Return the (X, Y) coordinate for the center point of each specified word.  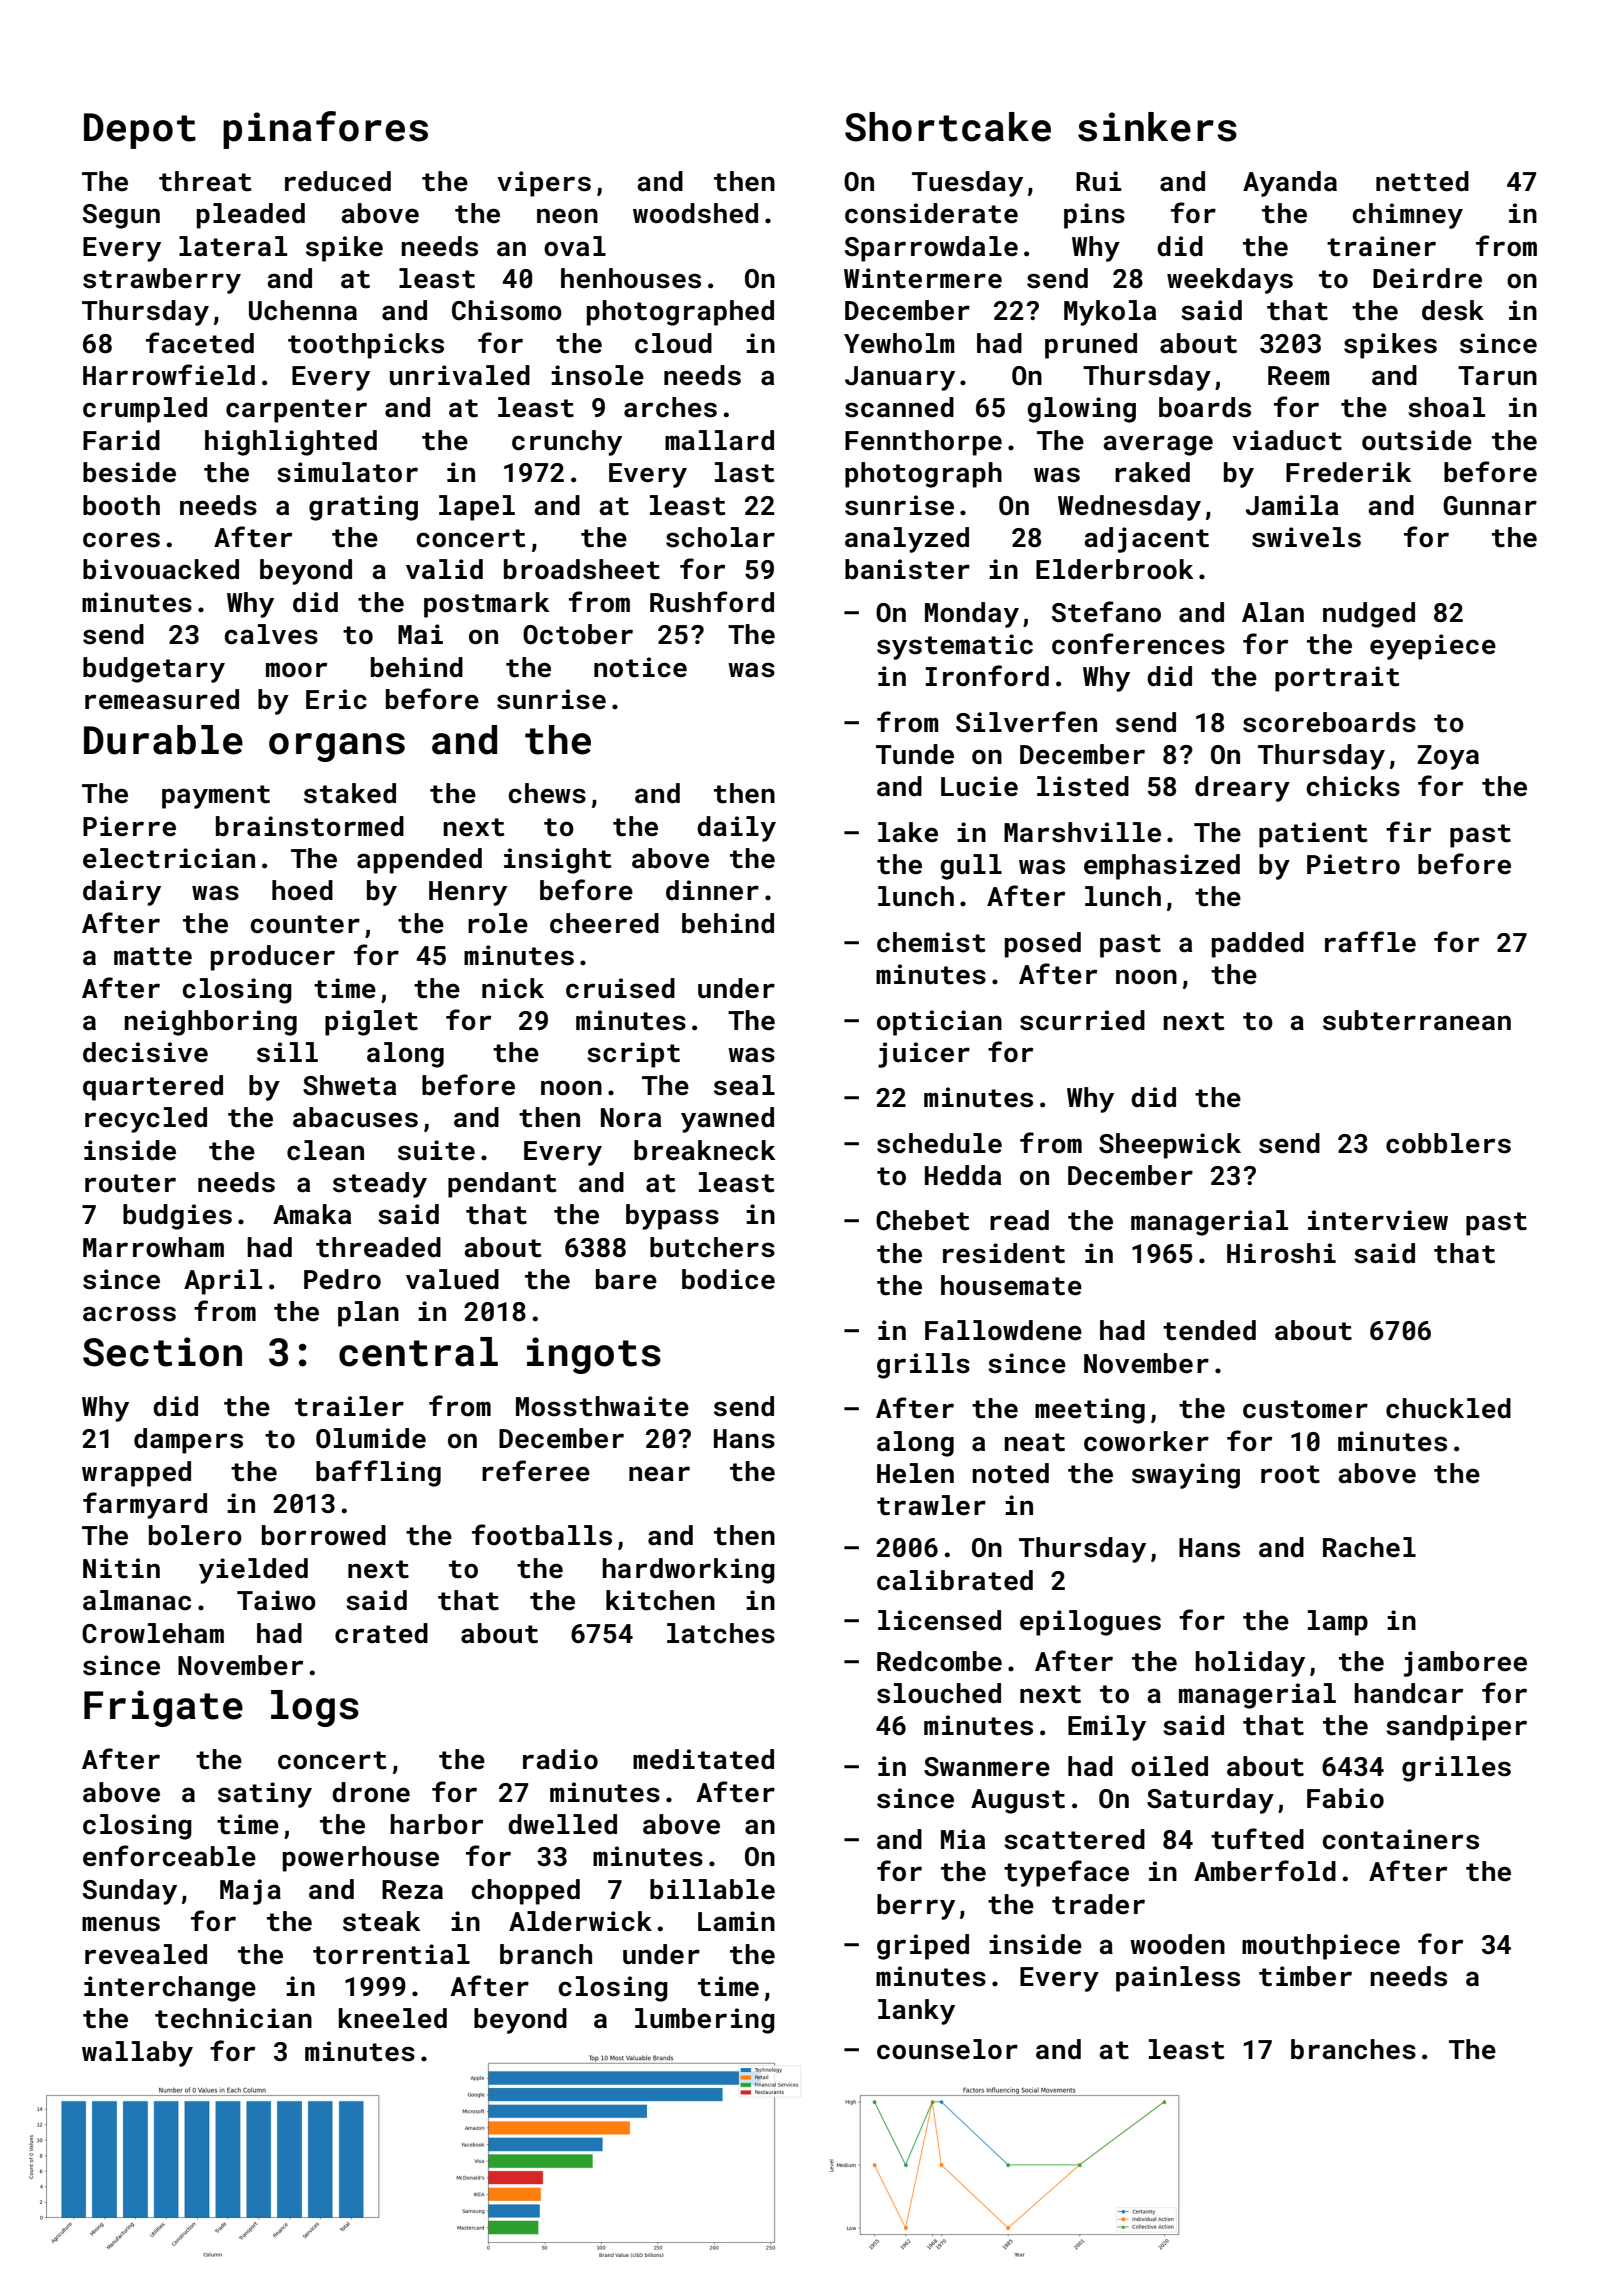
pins (1094, 216)
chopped (526, 1892)
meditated (703, 1759)
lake (908, 832)
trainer (1381, 246)
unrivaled (460, 375)
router (130, 1183)
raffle (1370, 942)
